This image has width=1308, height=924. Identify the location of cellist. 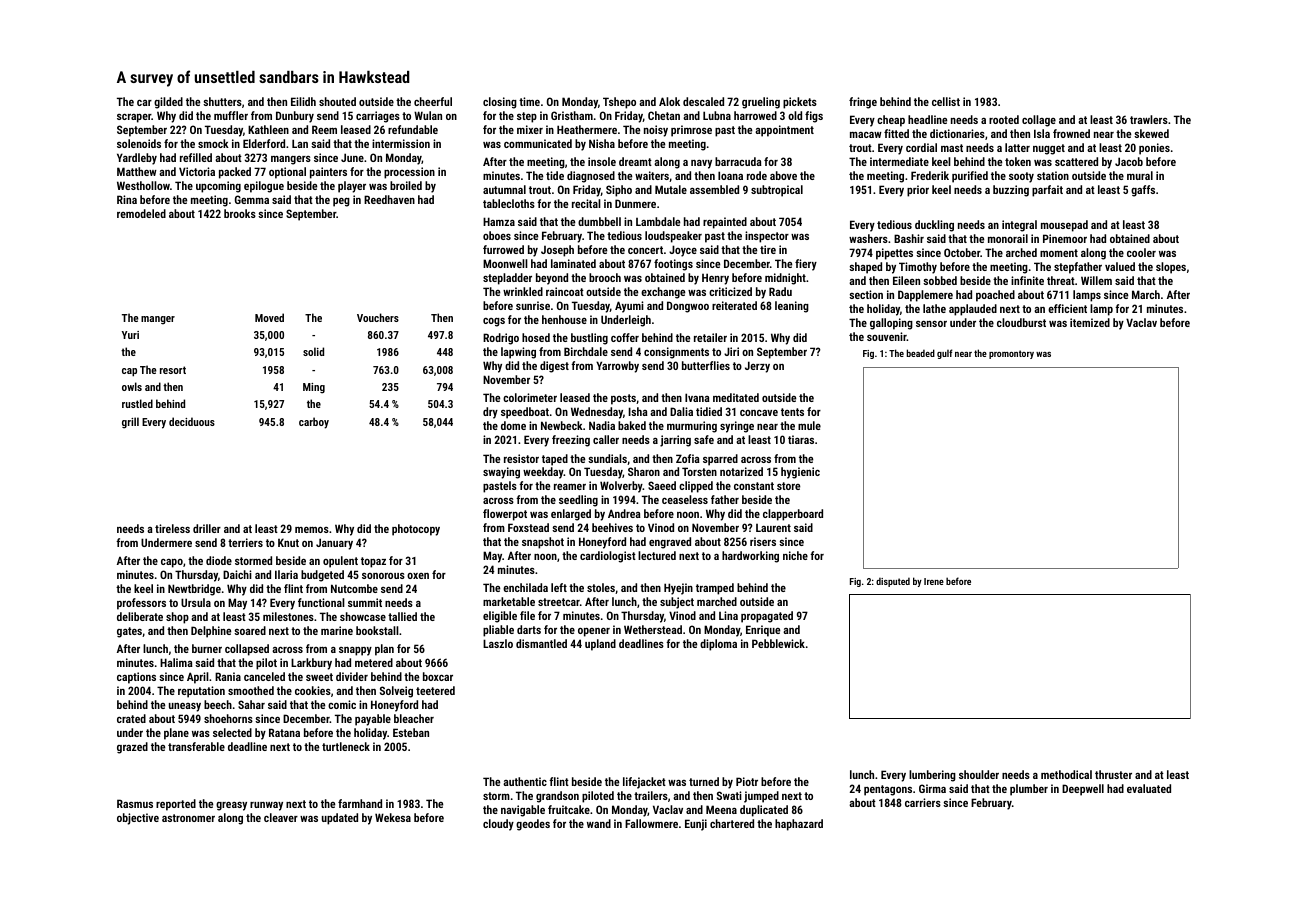
(946, 101).
